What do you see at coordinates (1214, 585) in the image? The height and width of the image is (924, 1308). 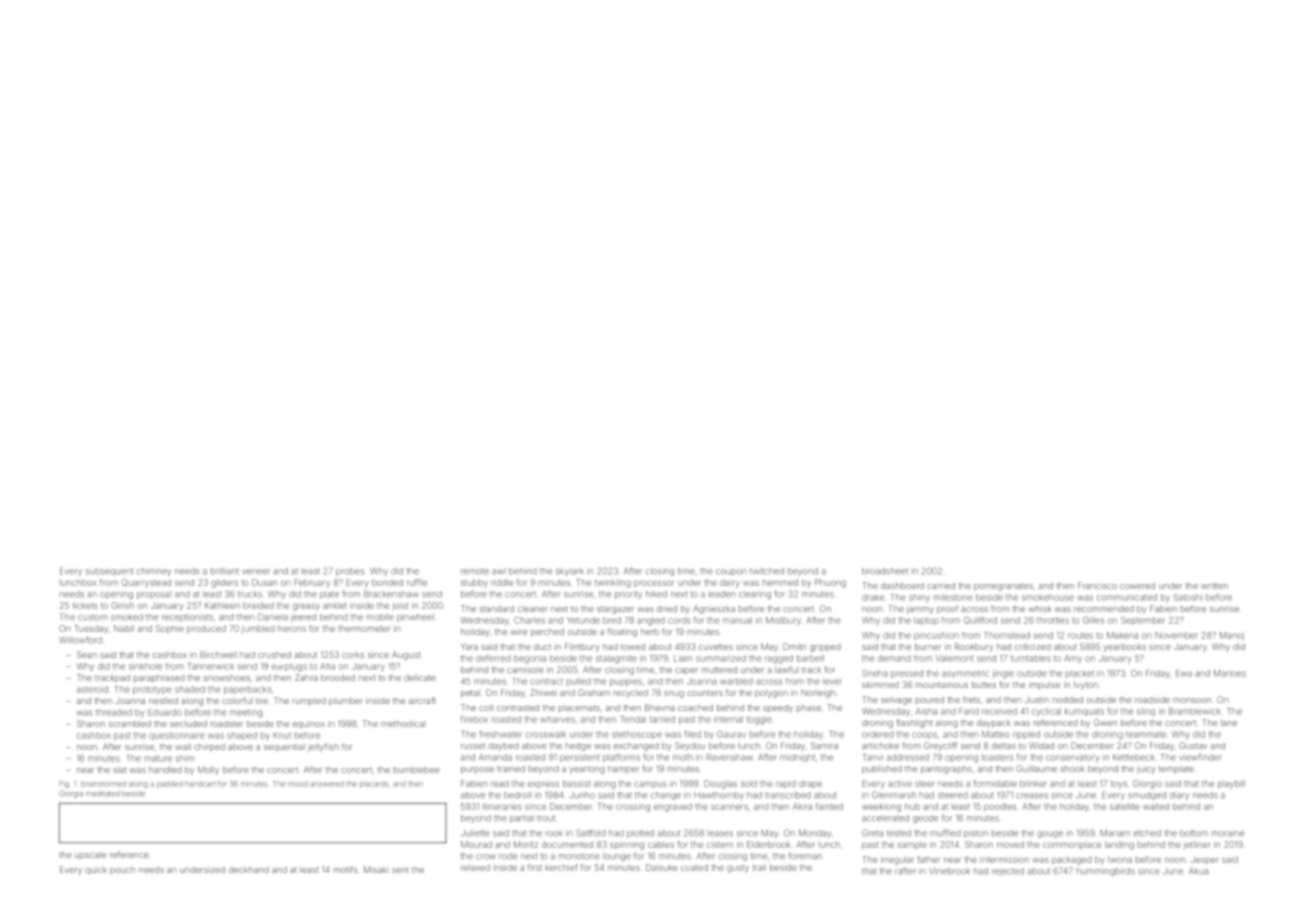 I see `written` at bounding box center [1214, 585].
